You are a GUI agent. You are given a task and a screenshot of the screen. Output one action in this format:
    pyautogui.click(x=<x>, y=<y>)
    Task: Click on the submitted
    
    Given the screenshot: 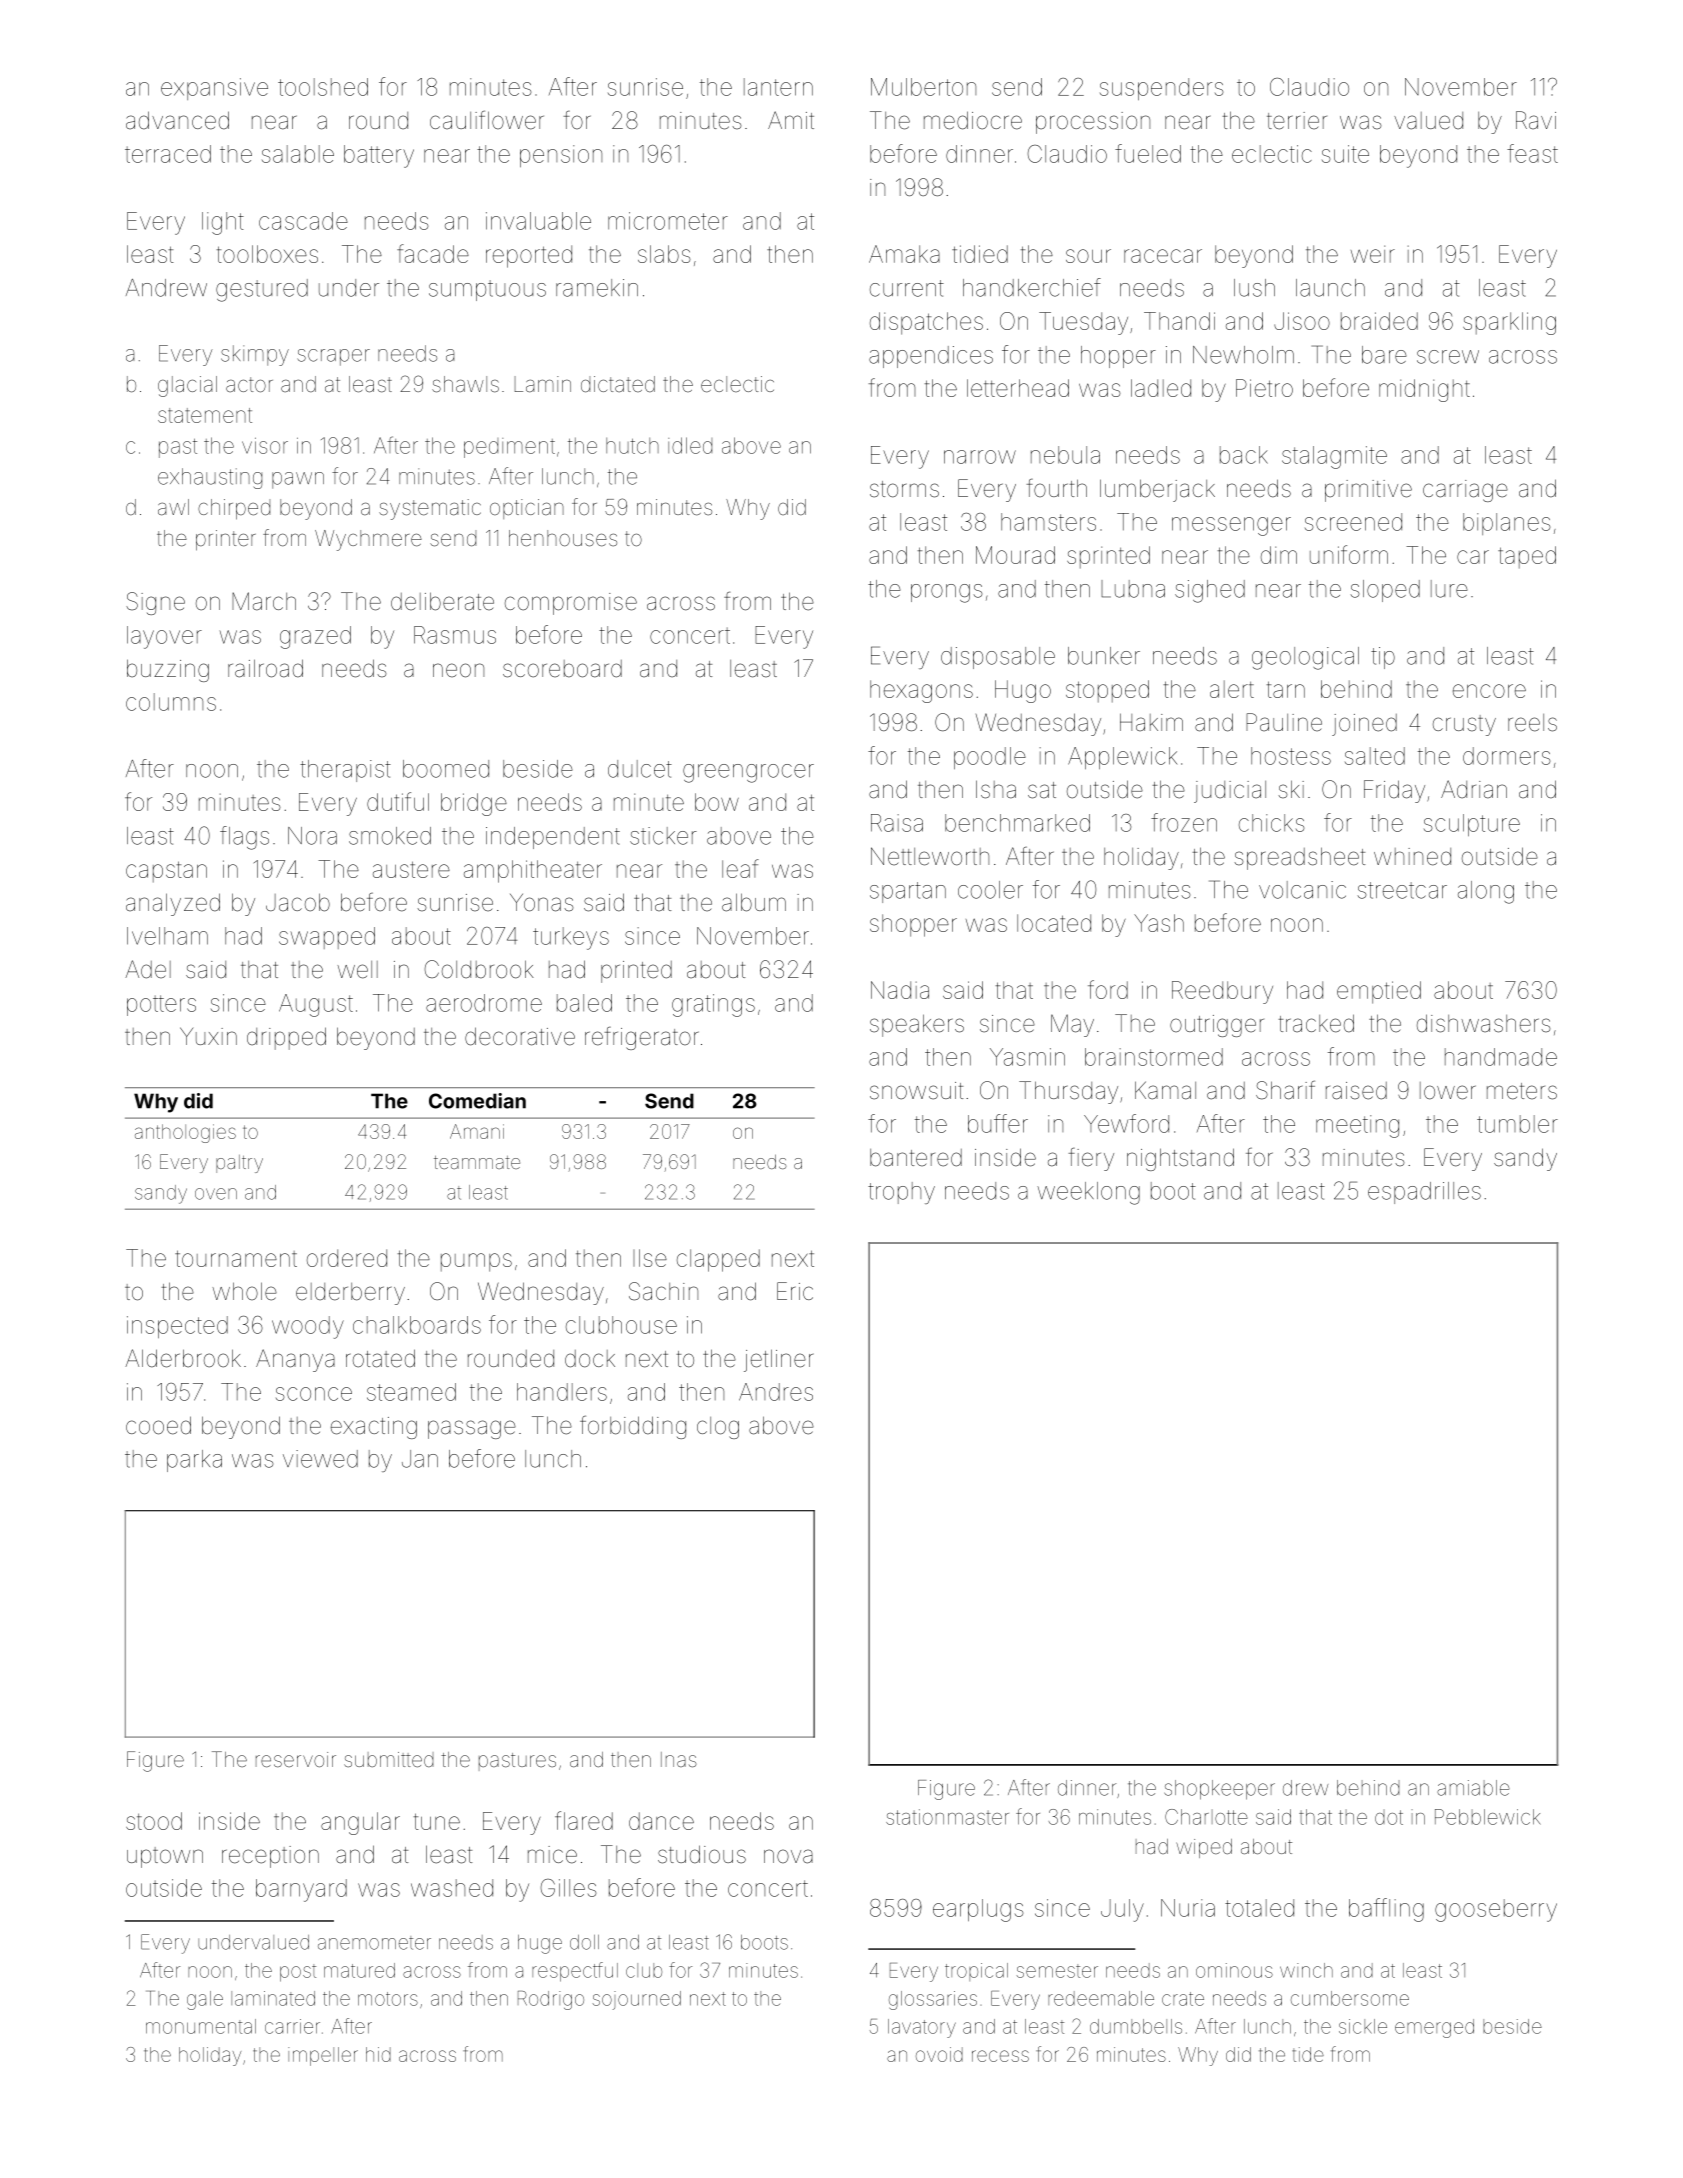 What is the action you would take?
    pyautogui.click(x=389, y=1759)
